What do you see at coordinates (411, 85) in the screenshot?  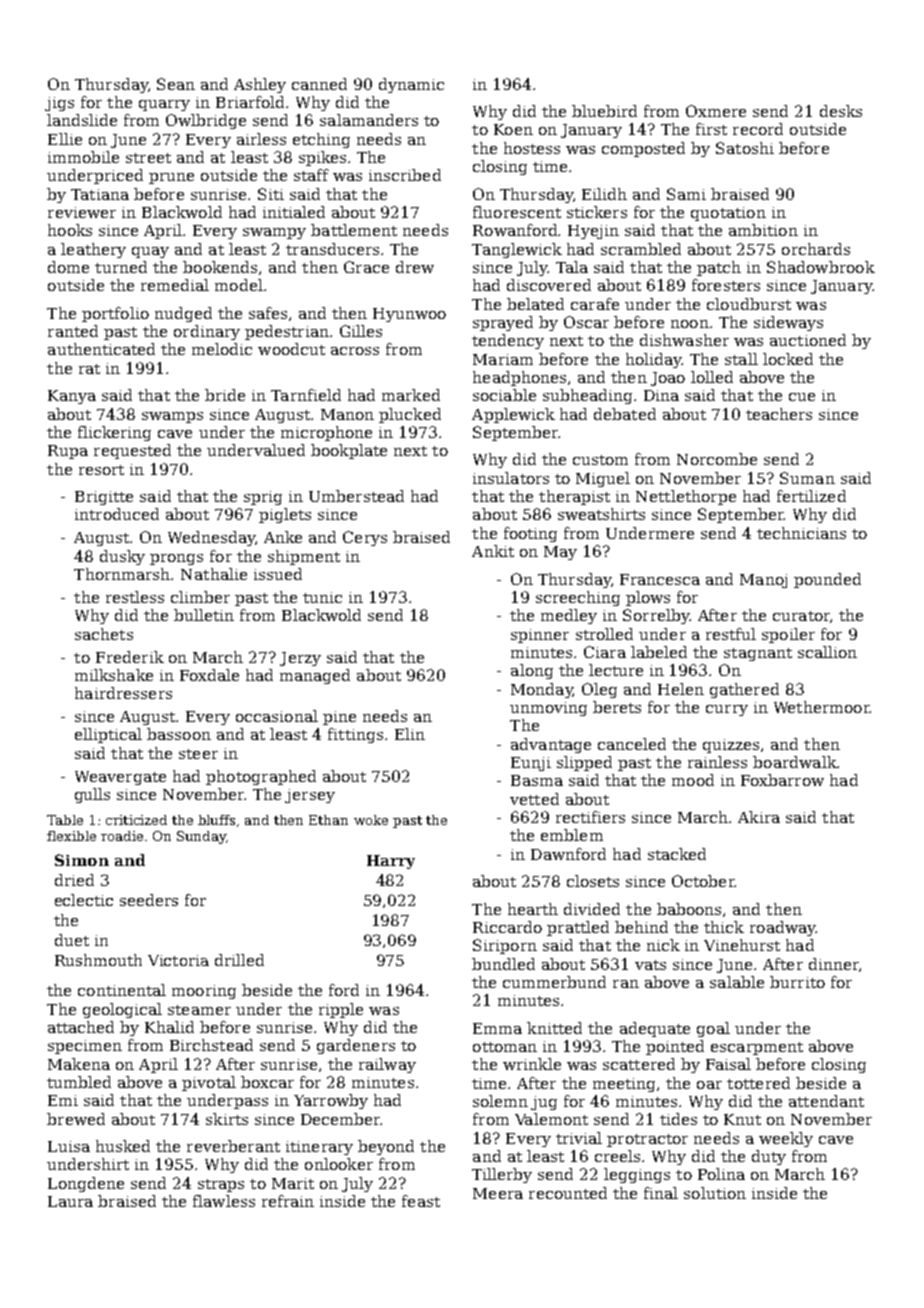 I see `dynamic` at bounding box center [411, 85].
